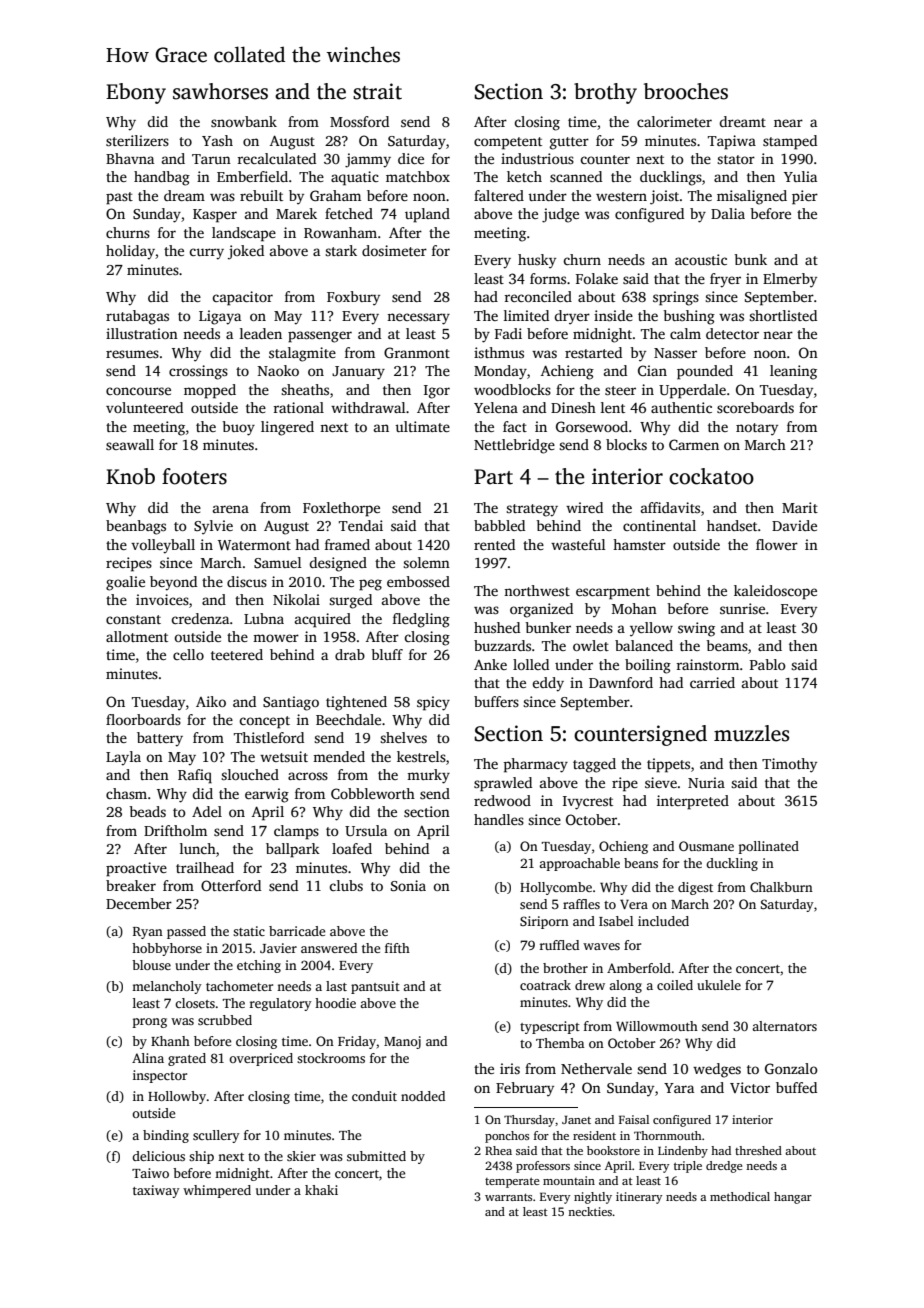 This screenshot has width=924, height=1308. I want to click on Dalia, so click(728, 213).
